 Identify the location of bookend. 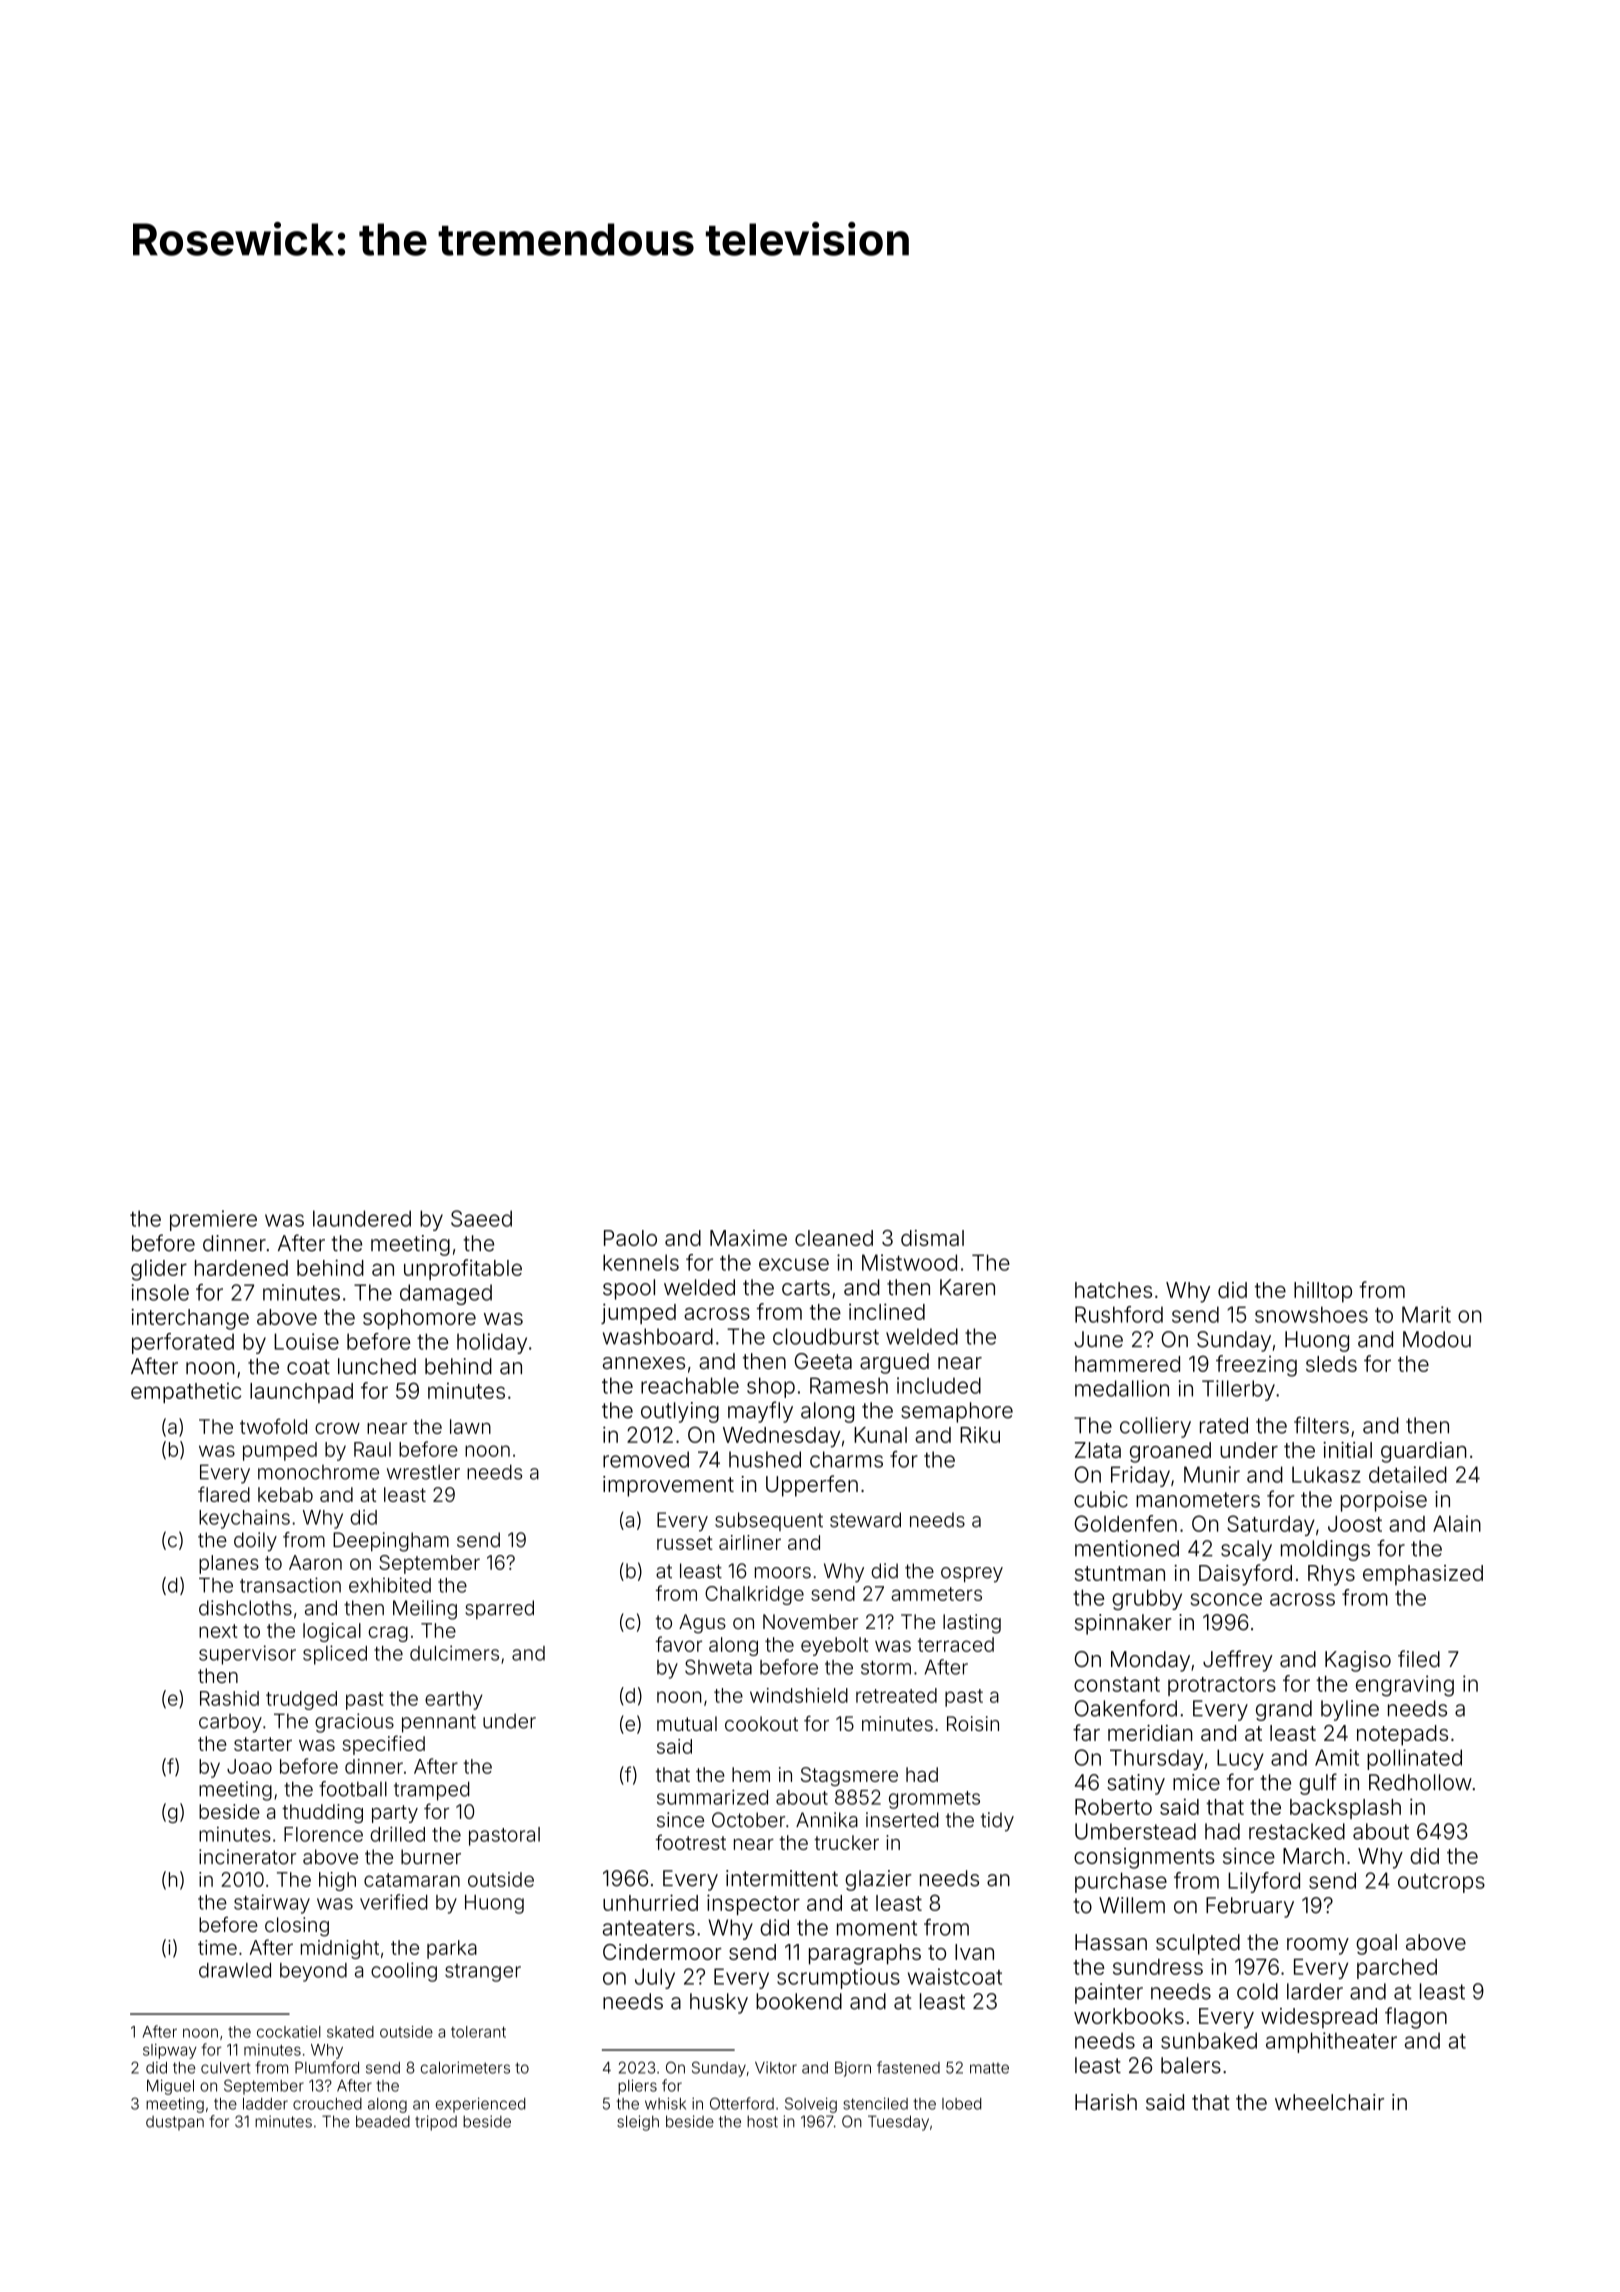
(799, 2001).
